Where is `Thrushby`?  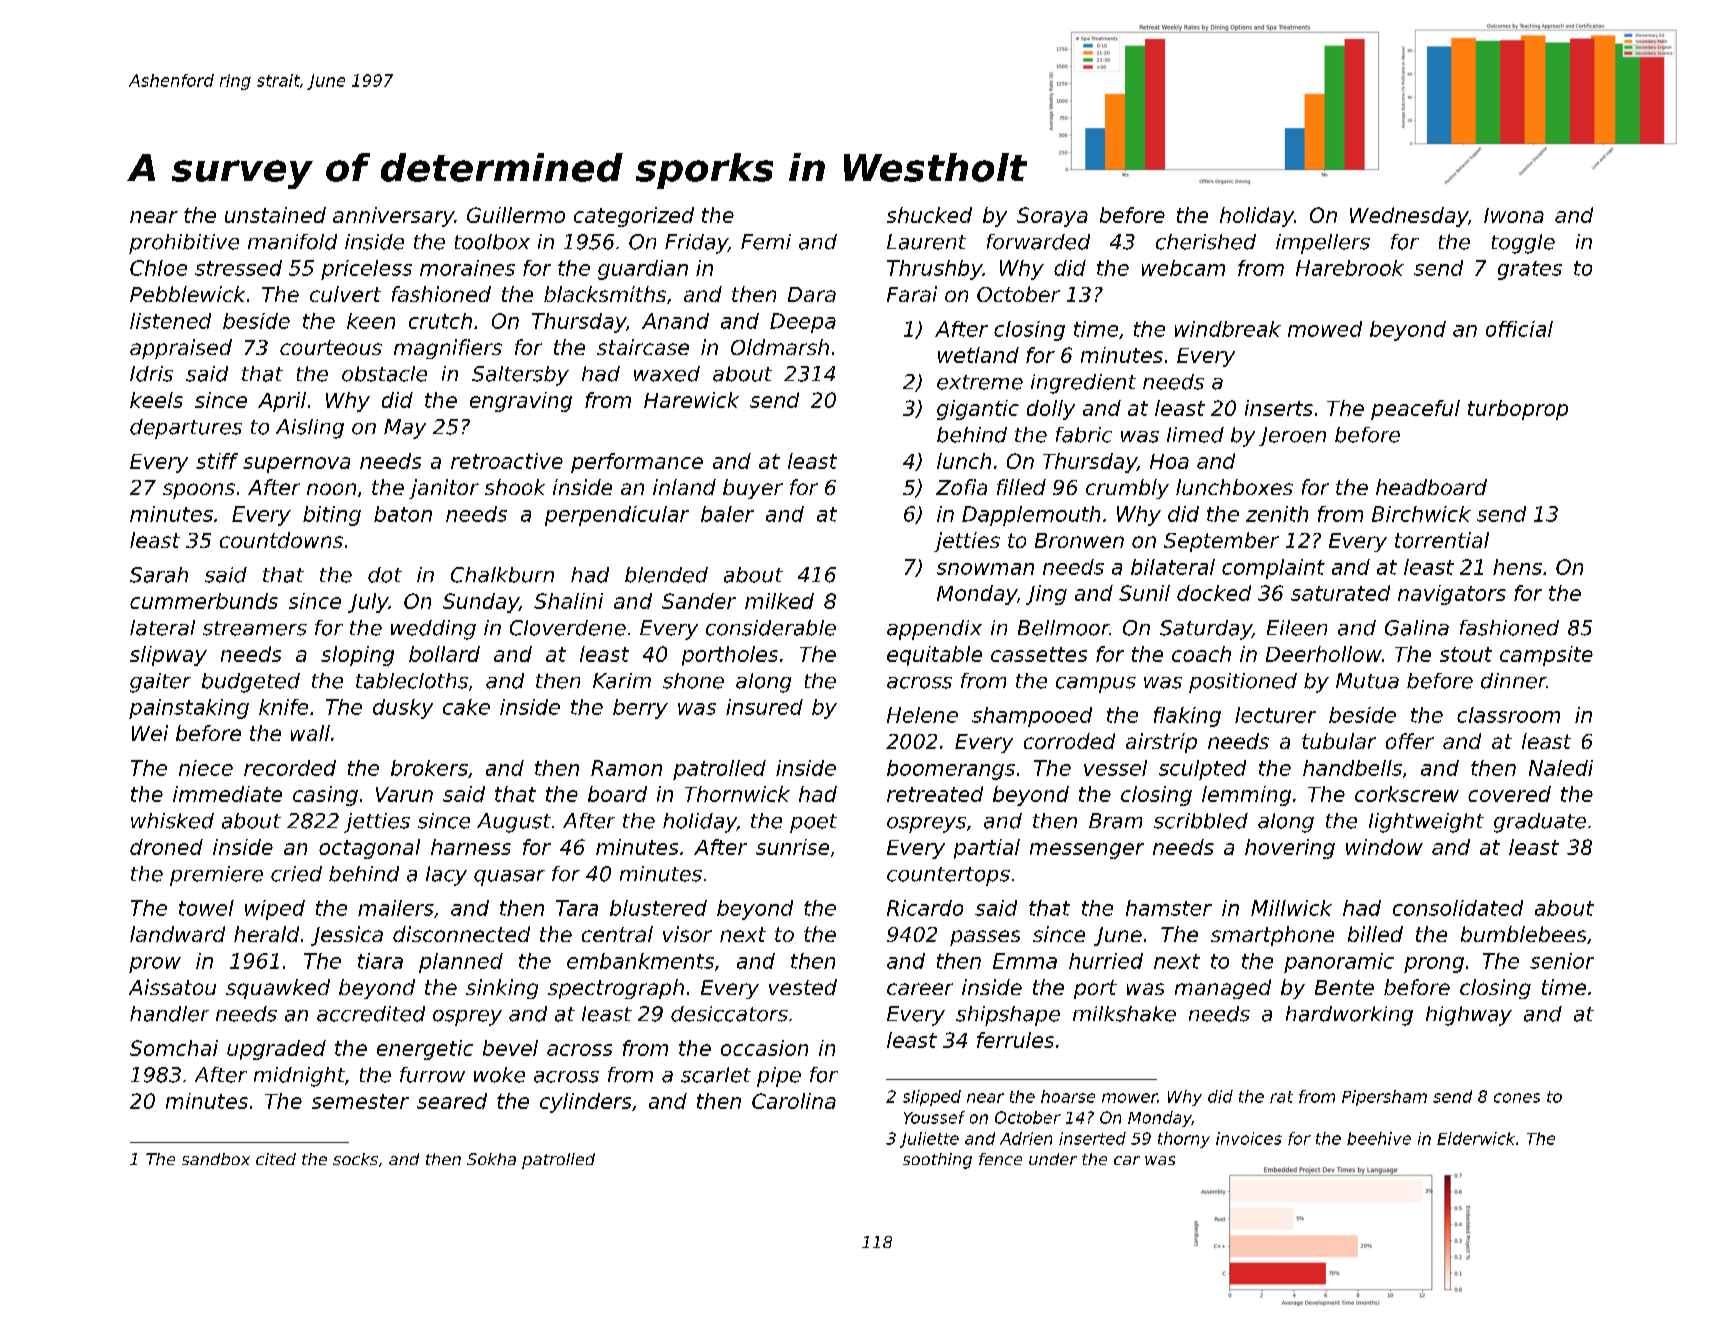 Thrushby is located at coordinates (935, 270).
